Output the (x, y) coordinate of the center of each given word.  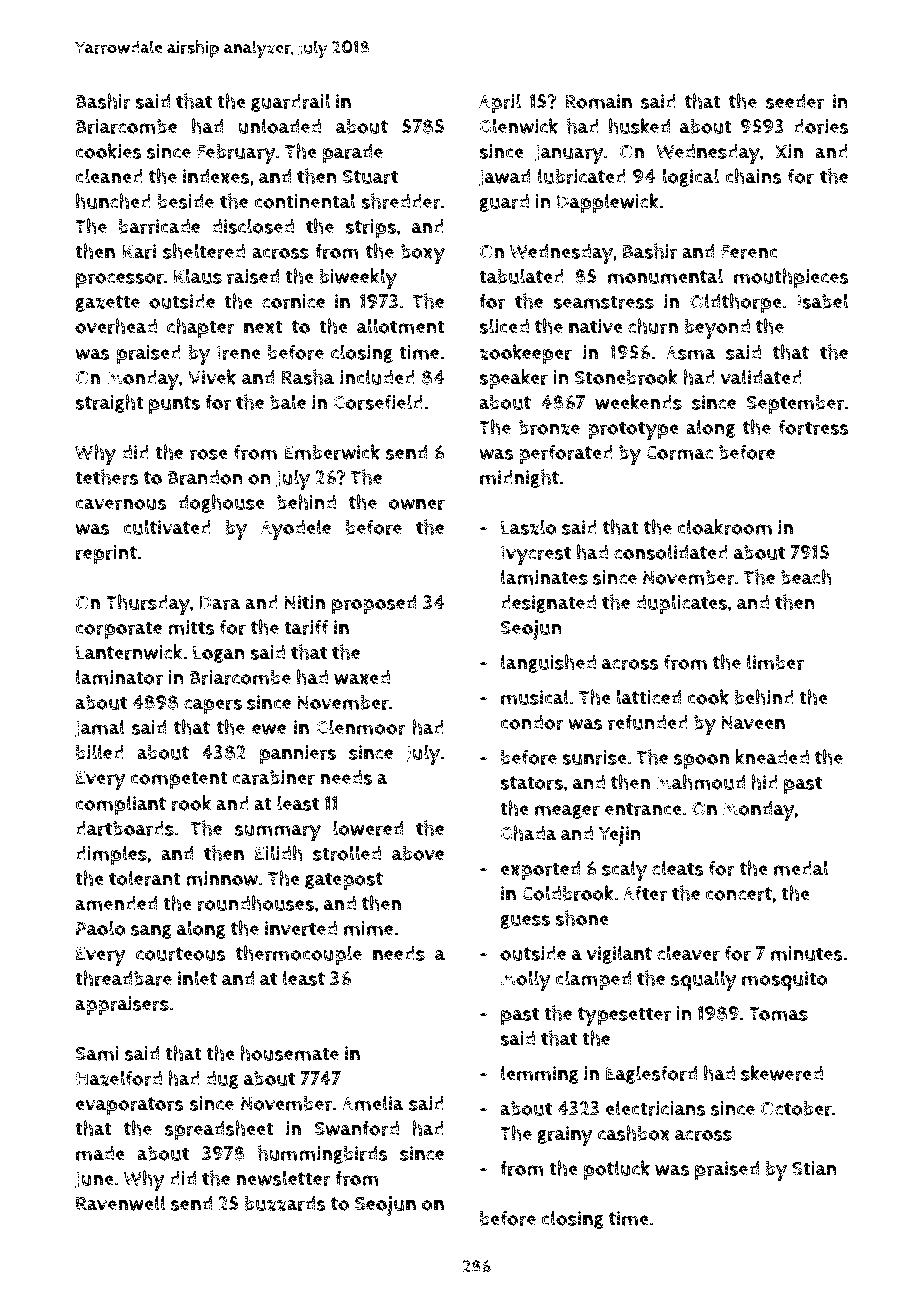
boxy (423, 254)
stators (531, 783)
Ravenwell (121, 1203)
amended (116, 903)
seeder (795, 101)
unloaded (279, 126)
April (500, 103)
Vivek (212, 377)
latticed (648, 697)
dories (821, 126)
